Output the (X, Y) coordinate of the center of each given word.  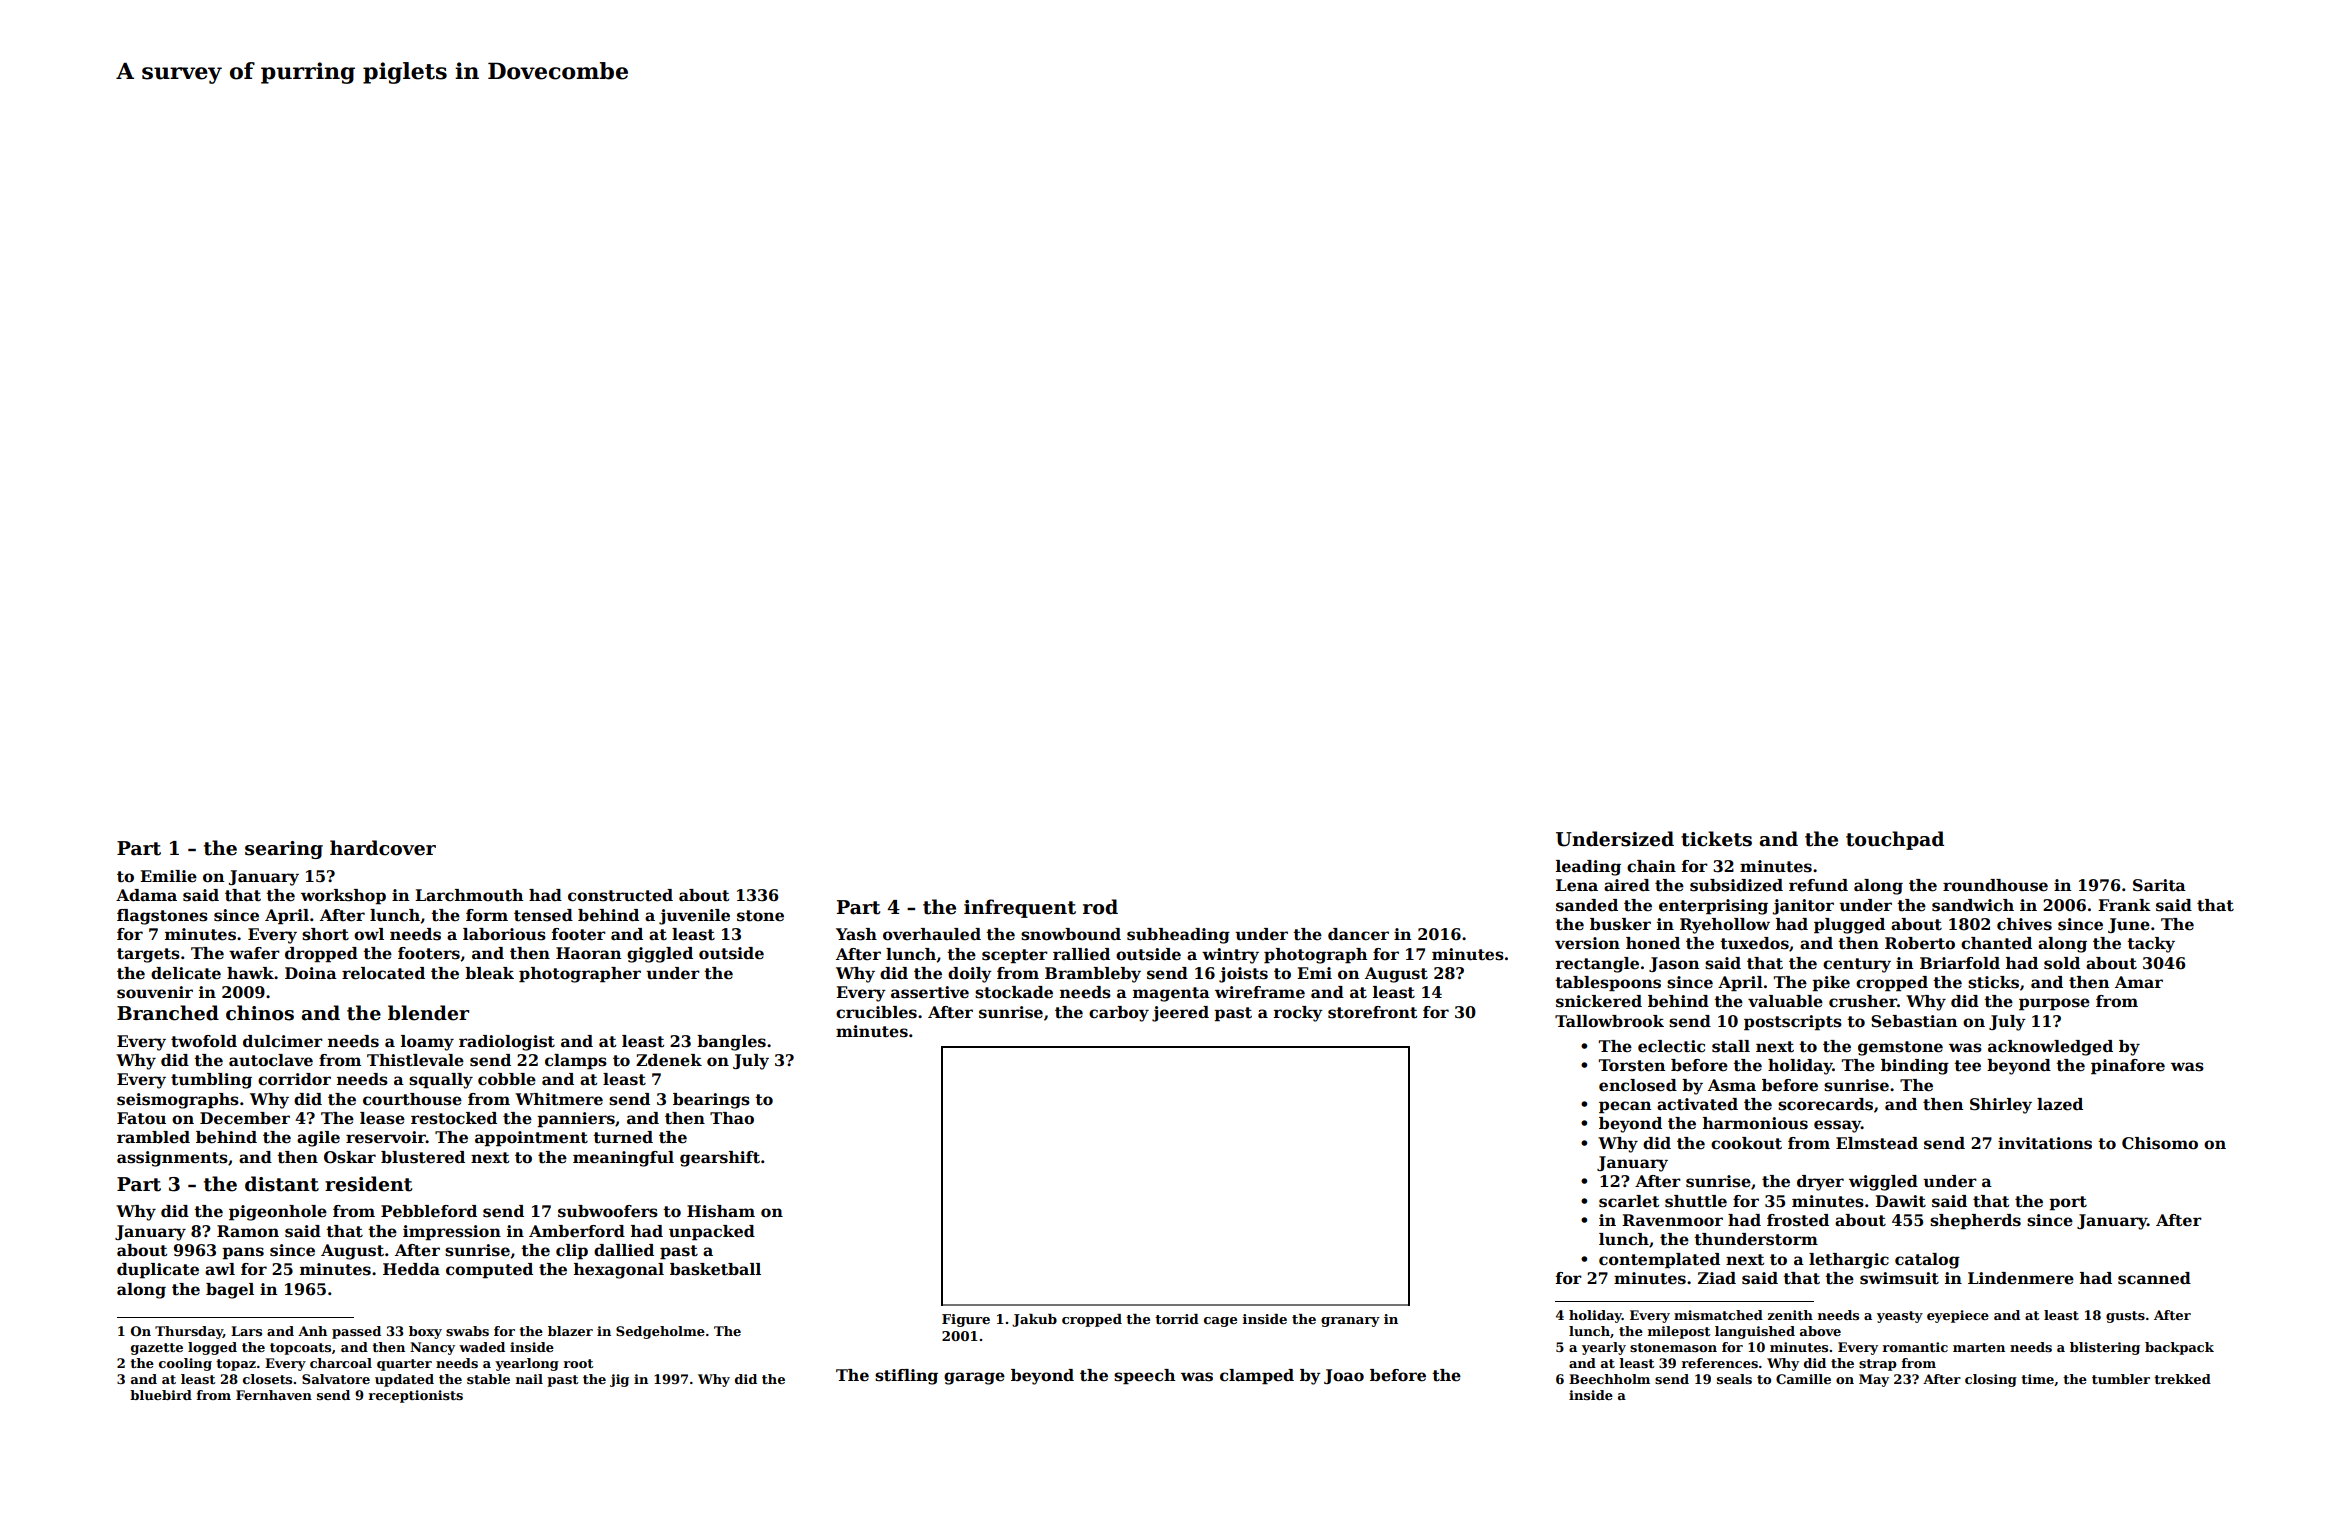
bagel (230, 1291)
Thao (732, 1118)
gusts (2125, 1317)
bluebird (161, 1395)
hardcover (383, 848)
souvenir (155, 992)
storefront (1372, 1012)
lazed (2060, 1104)
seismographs (178, 1101)
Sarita (2159, 885)
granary (1350, 1322)
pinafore (2128, 1067)
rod (1100, 907)
